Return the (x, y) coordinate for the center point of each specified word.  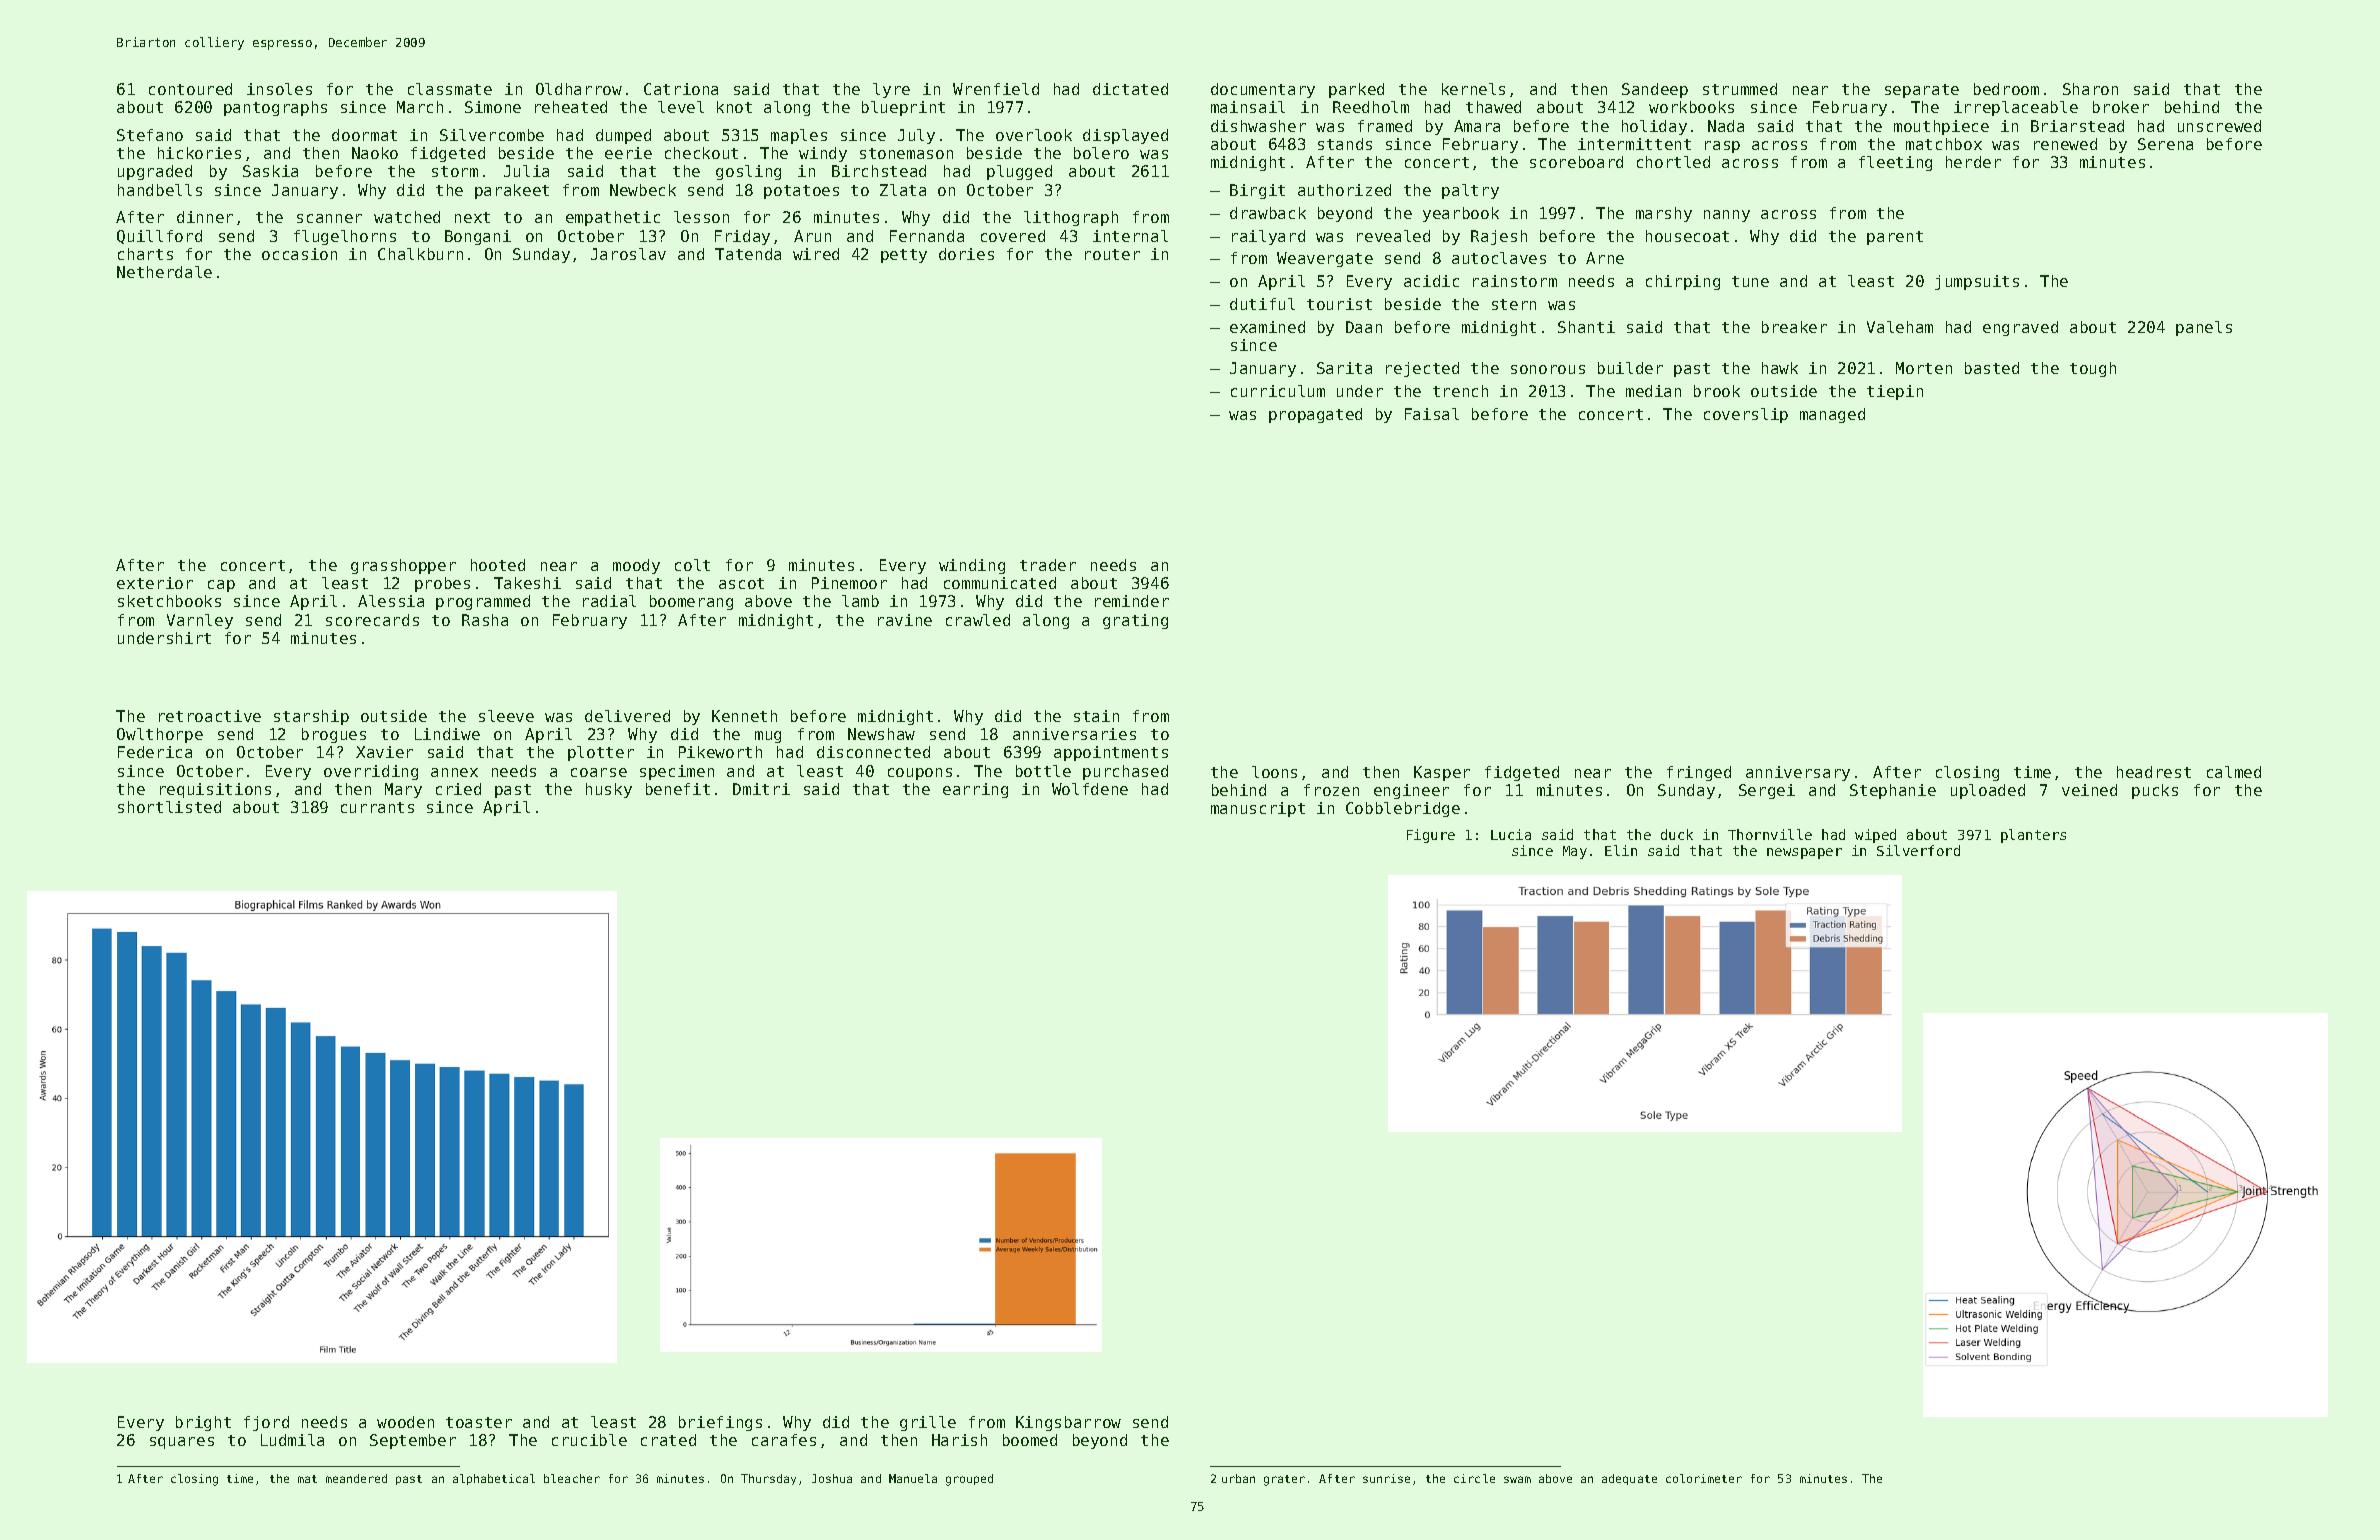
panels (2204, 328)
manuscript (1258, 809)
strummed (1740, 89)
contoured (190, 89)
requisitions (215, 790)
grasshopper (403, 566)
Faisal (1432, 414)
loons (1274, 772)
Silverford (1918, 850)
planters (2033, 836)
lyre (891, 90)
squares (182, 1443)
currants (377, 807)
